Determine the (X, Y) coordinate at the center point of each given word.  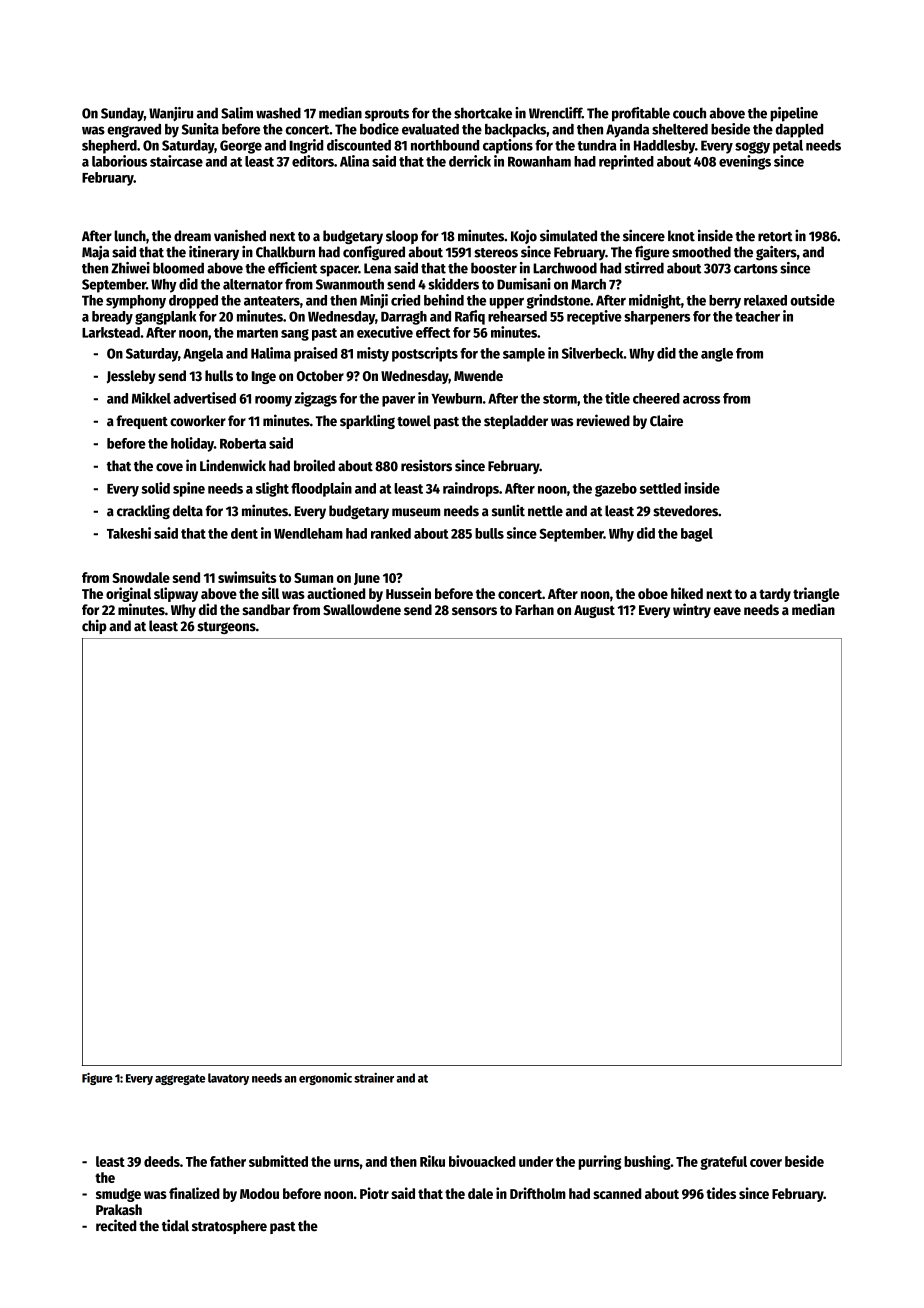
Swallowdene (362, 609)
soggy (752, 148)
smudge (118, 1195)
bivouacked (482, 1161)
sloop (402, 237)
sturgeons (226, 628)
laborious (119, 161)
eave (727, 611)
